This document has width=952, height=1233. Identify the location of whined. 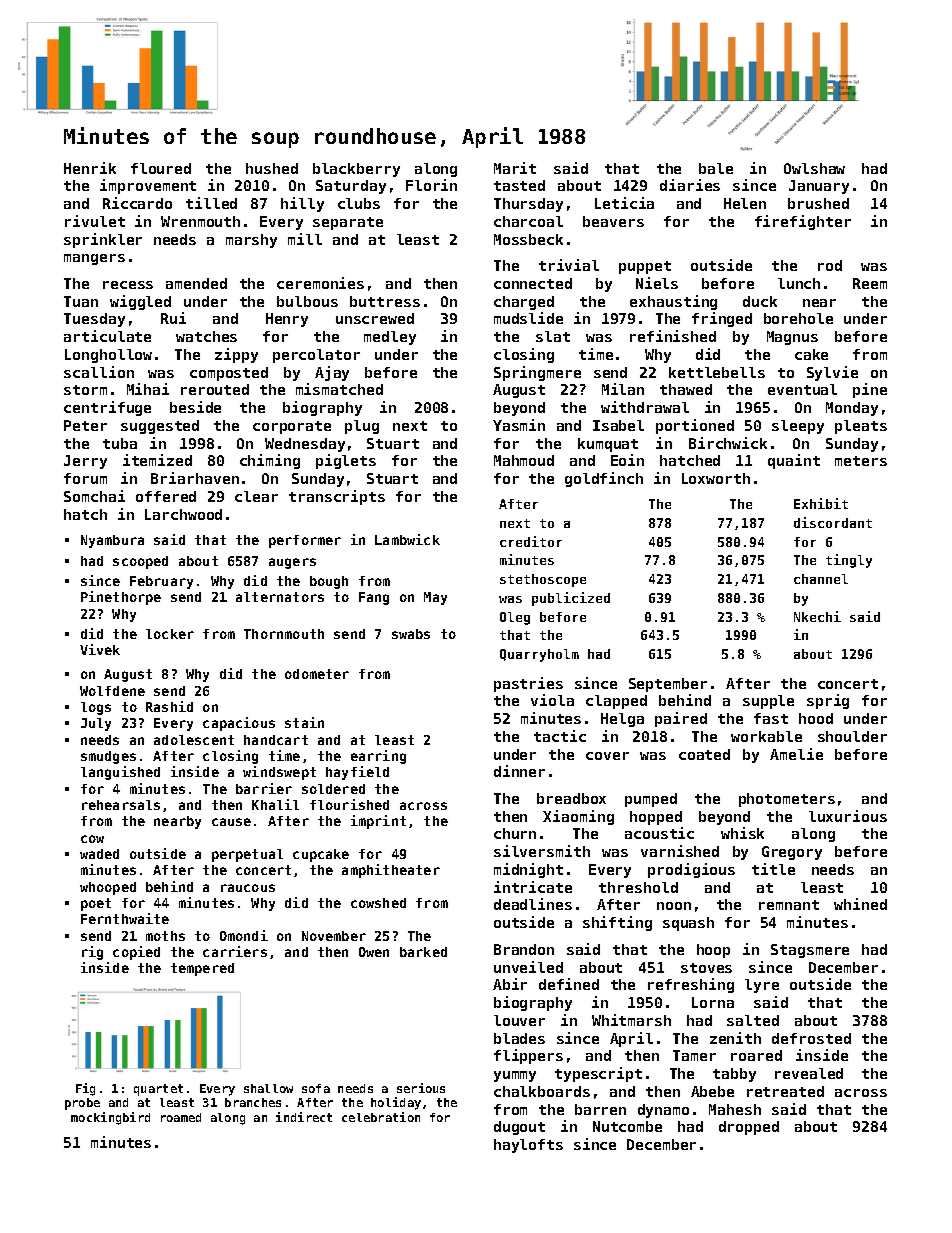
(860, 904).
